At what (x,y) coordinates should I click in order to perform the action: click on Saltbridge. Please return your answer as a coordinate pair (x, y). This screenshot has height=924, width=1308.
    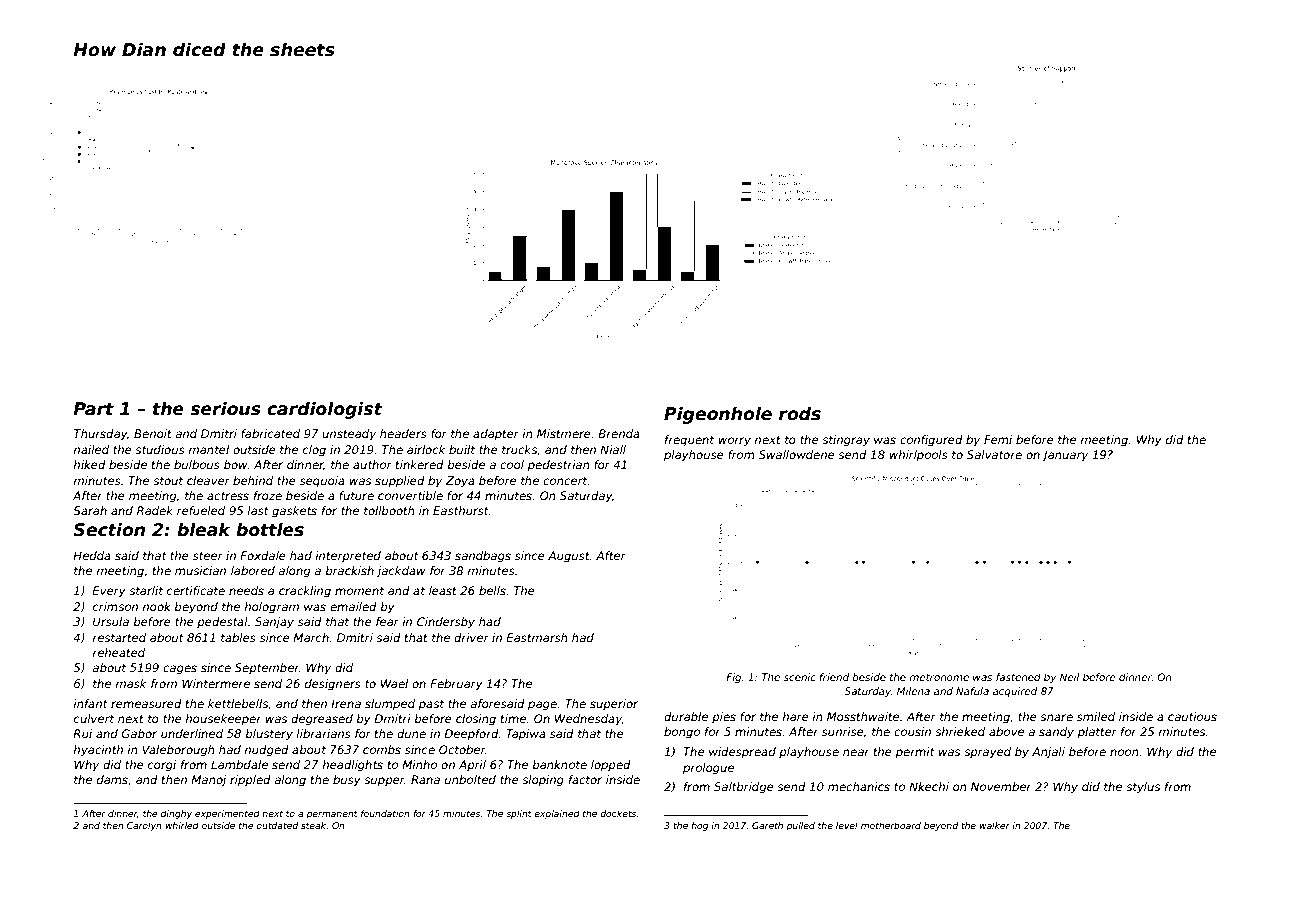
    Looking at the image, I should click on (744, 788).
